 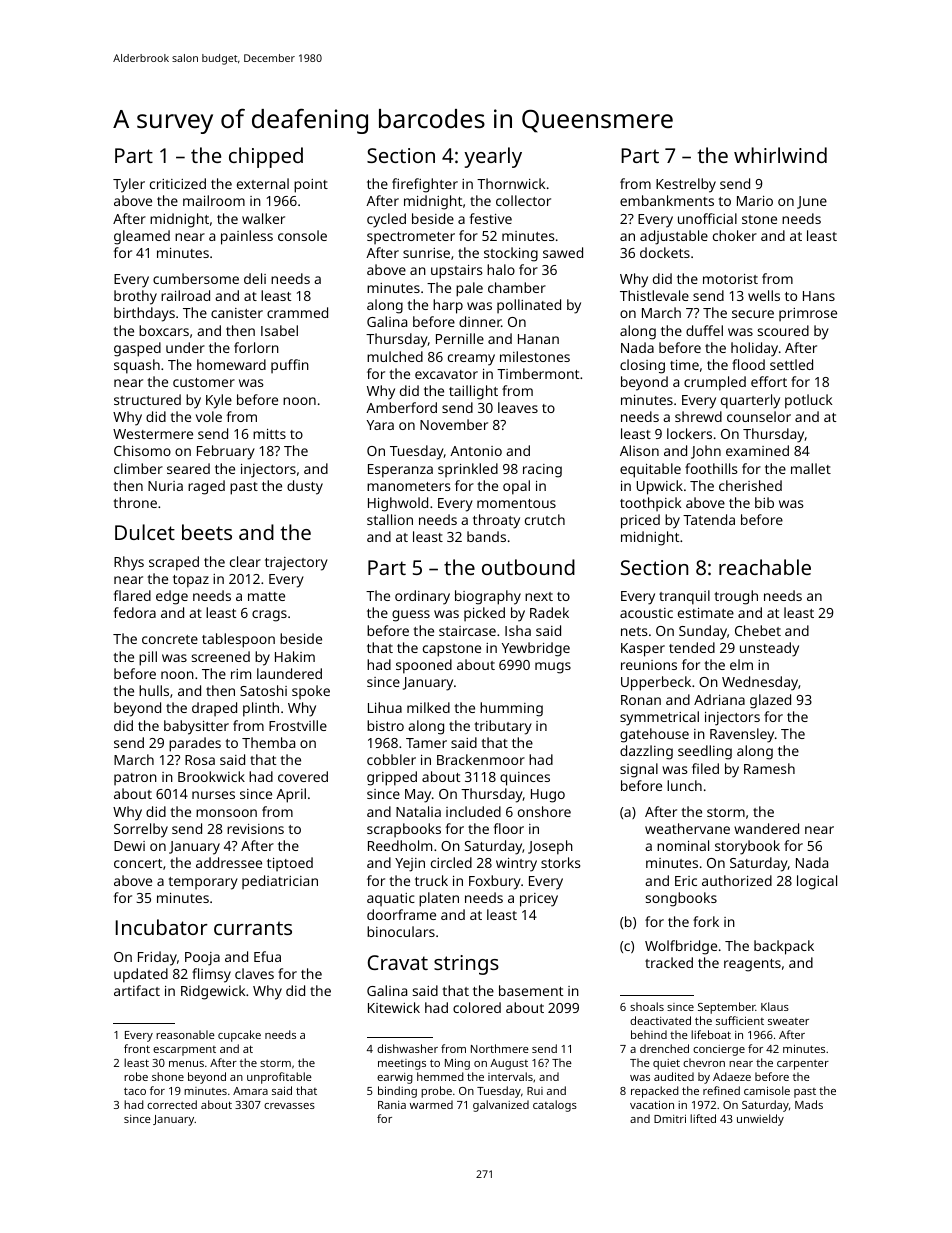 What do you see at coordinates (266, 596) in the page?
I see `matte` at bounding box center [266, 596].
